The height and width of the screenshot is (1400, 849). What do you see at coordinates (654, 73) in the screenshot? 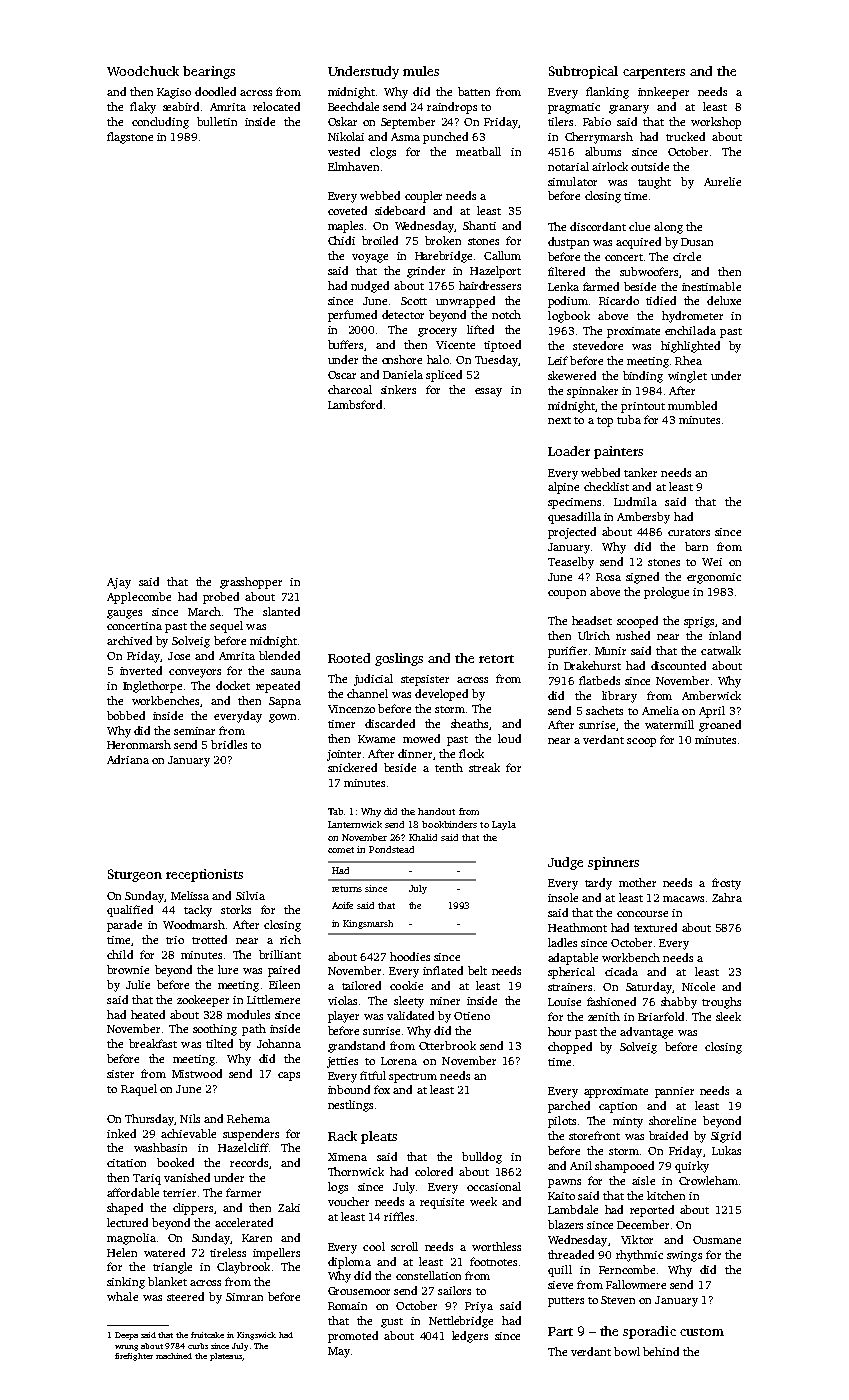
I see `carpenters` at bounding box center [654, 73].
